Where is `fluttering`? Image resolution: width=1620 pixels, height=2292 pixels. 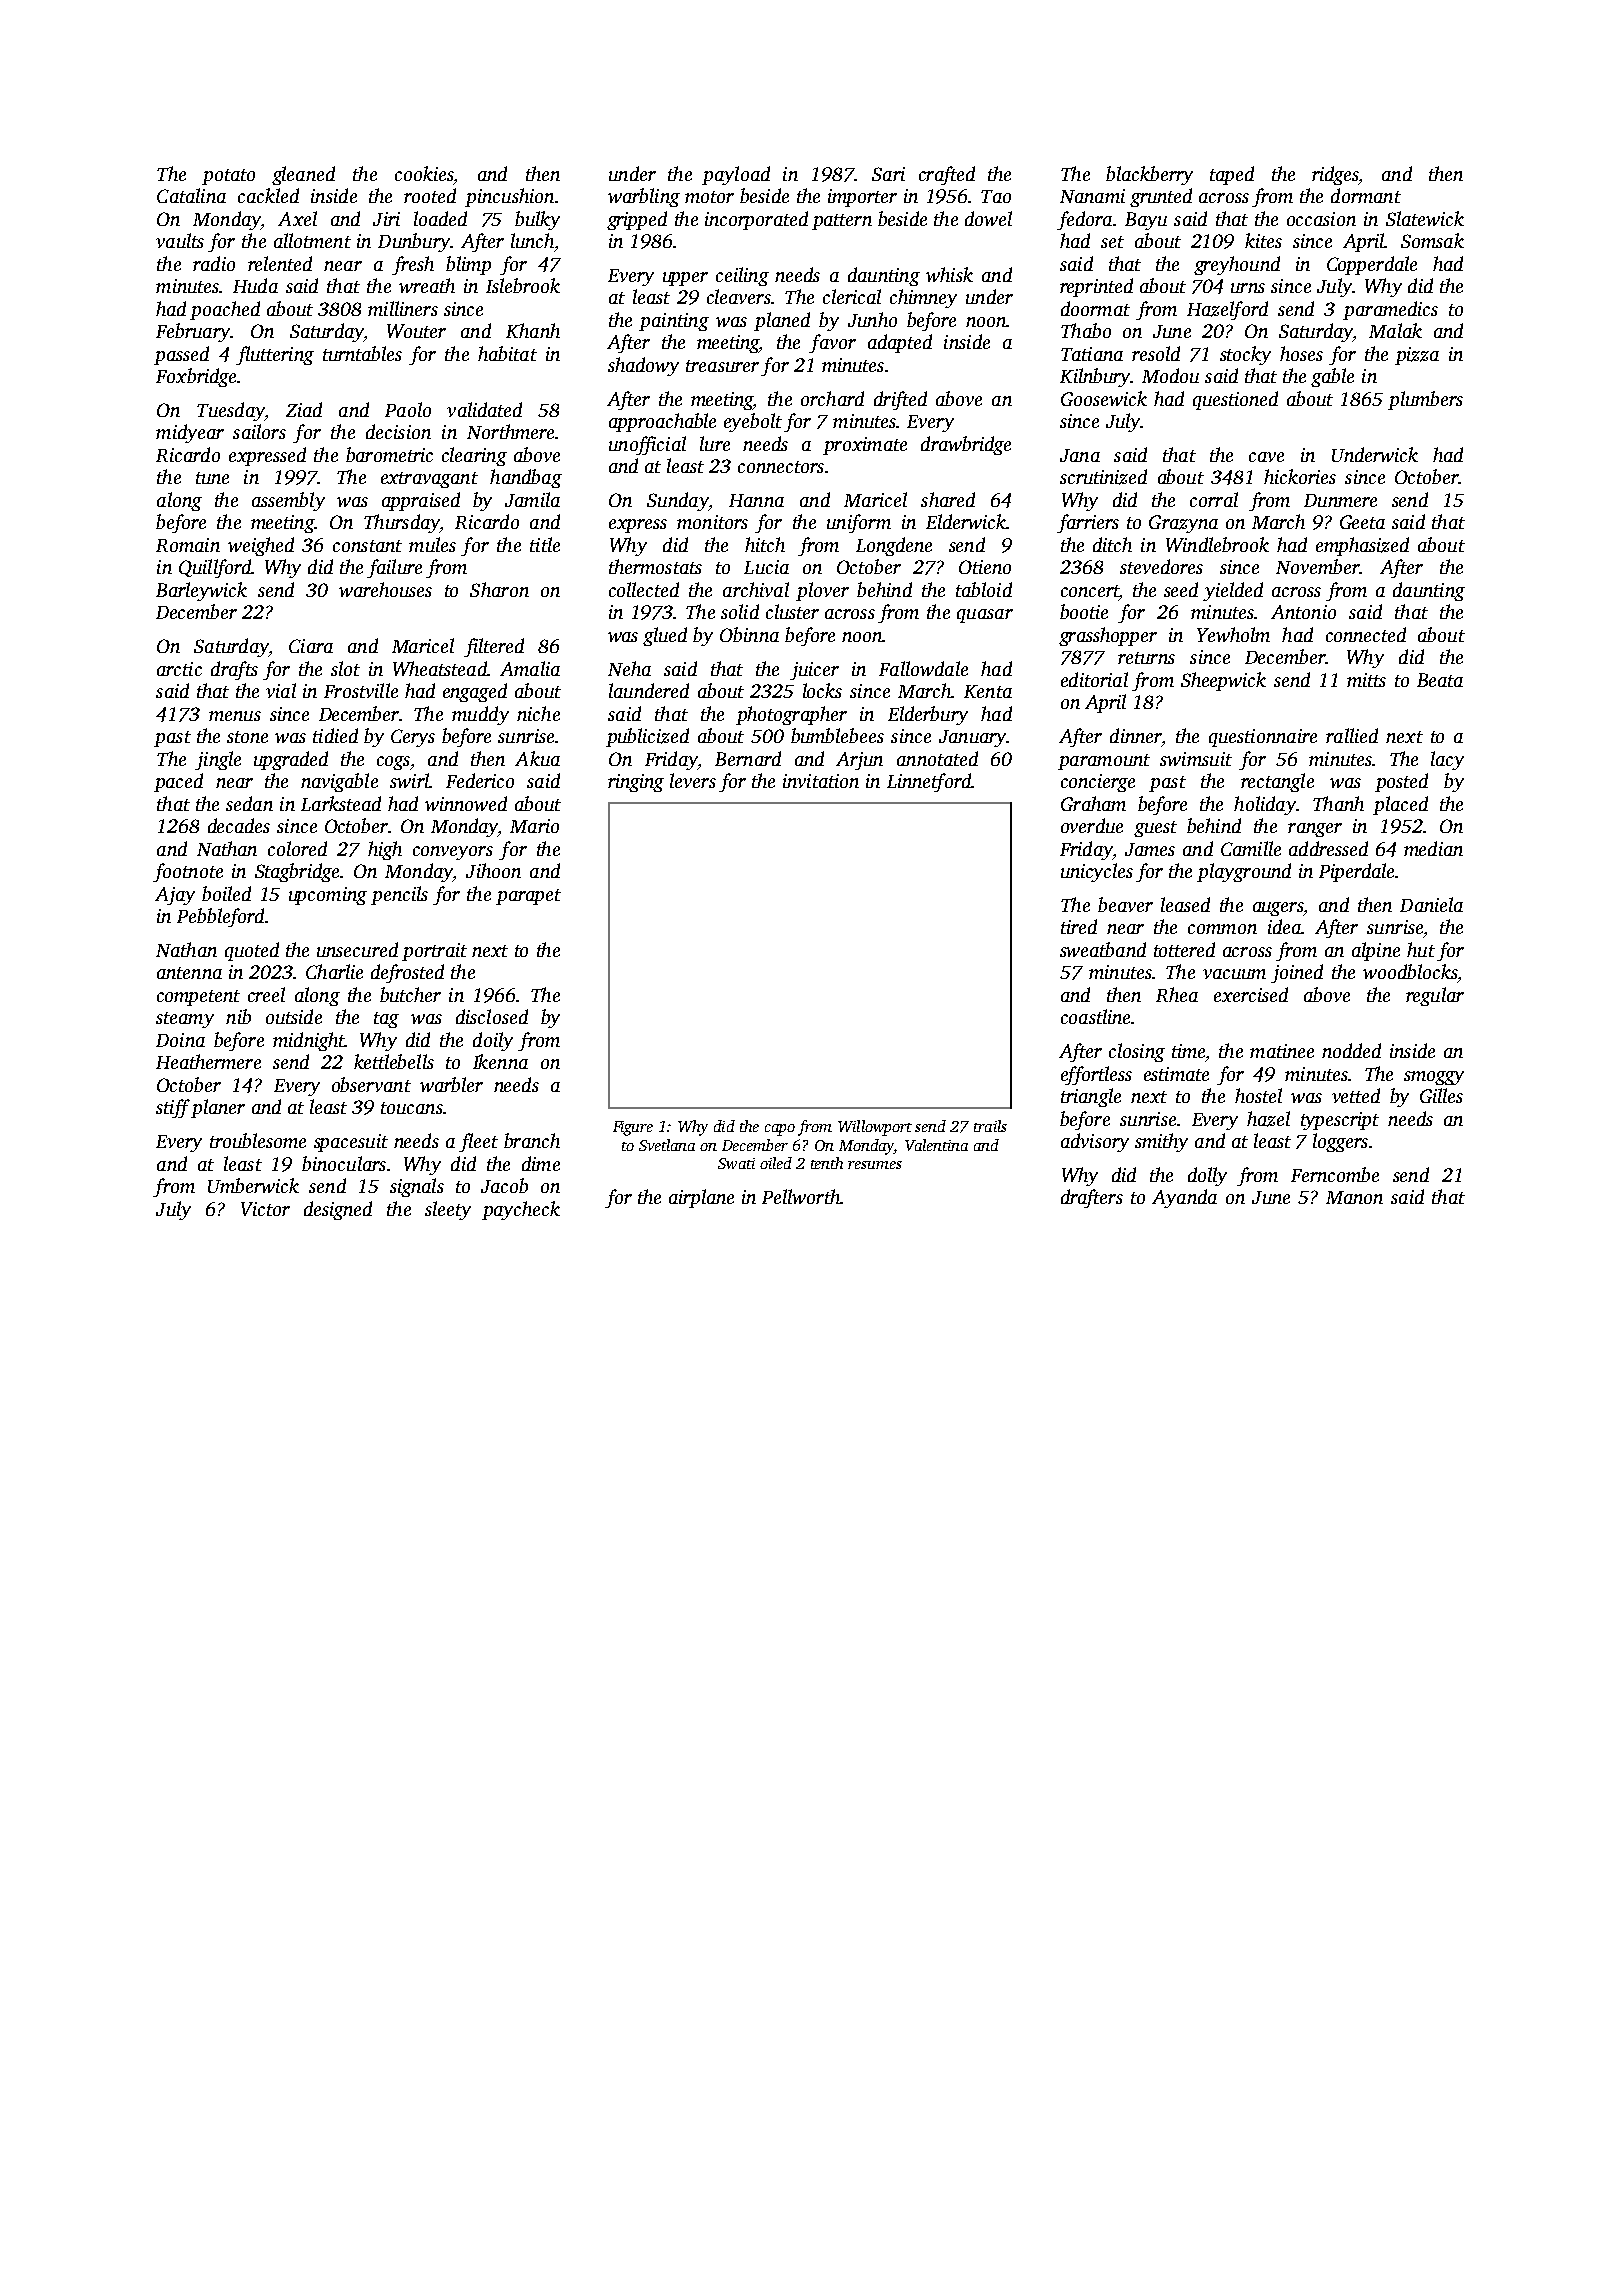 fluttering is located at coordinates (275, 355).
